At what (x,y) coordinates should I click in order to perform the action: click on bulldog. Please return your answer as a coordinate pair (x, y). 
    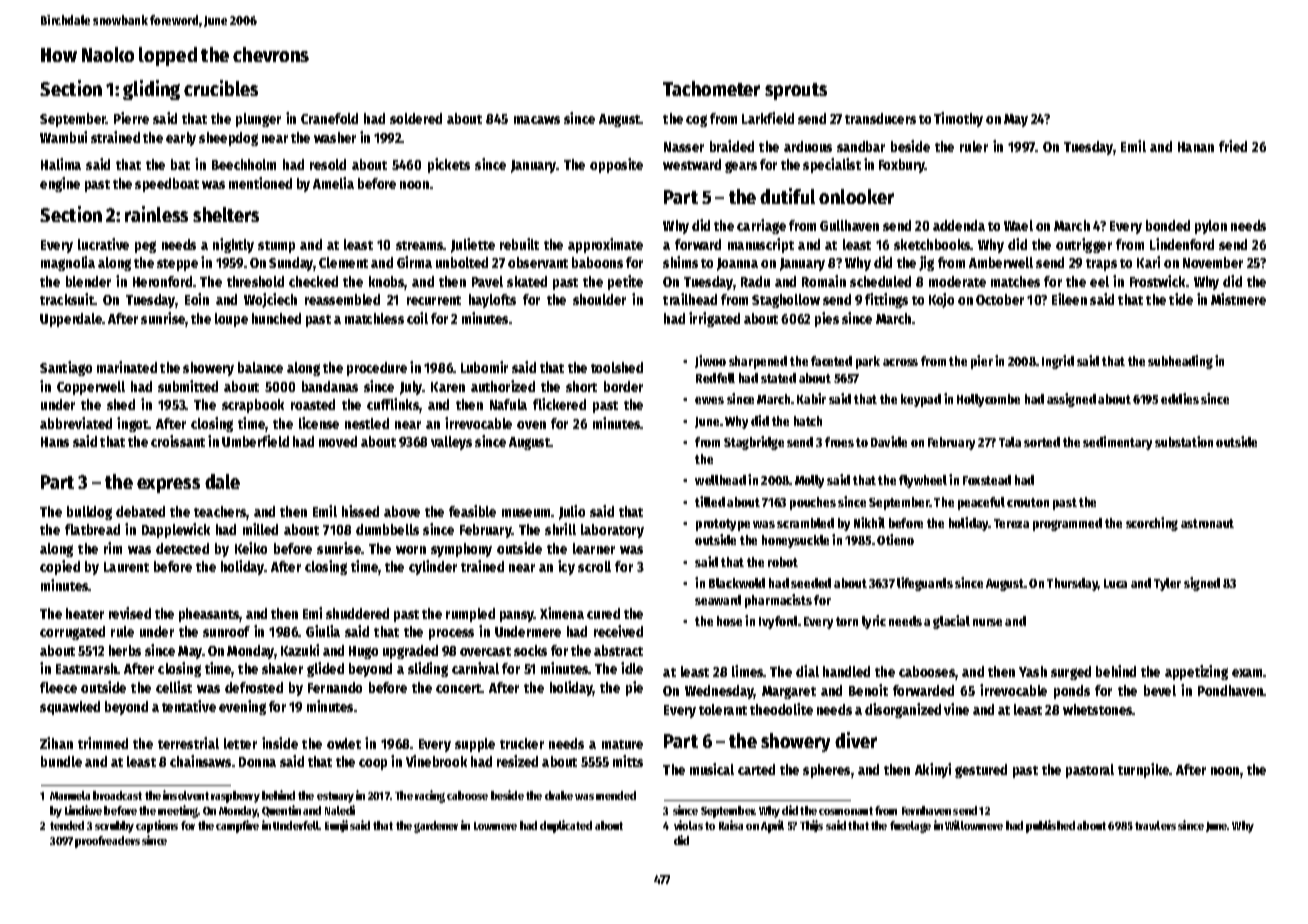
    Looking at the image, I should click on (89, 513).
